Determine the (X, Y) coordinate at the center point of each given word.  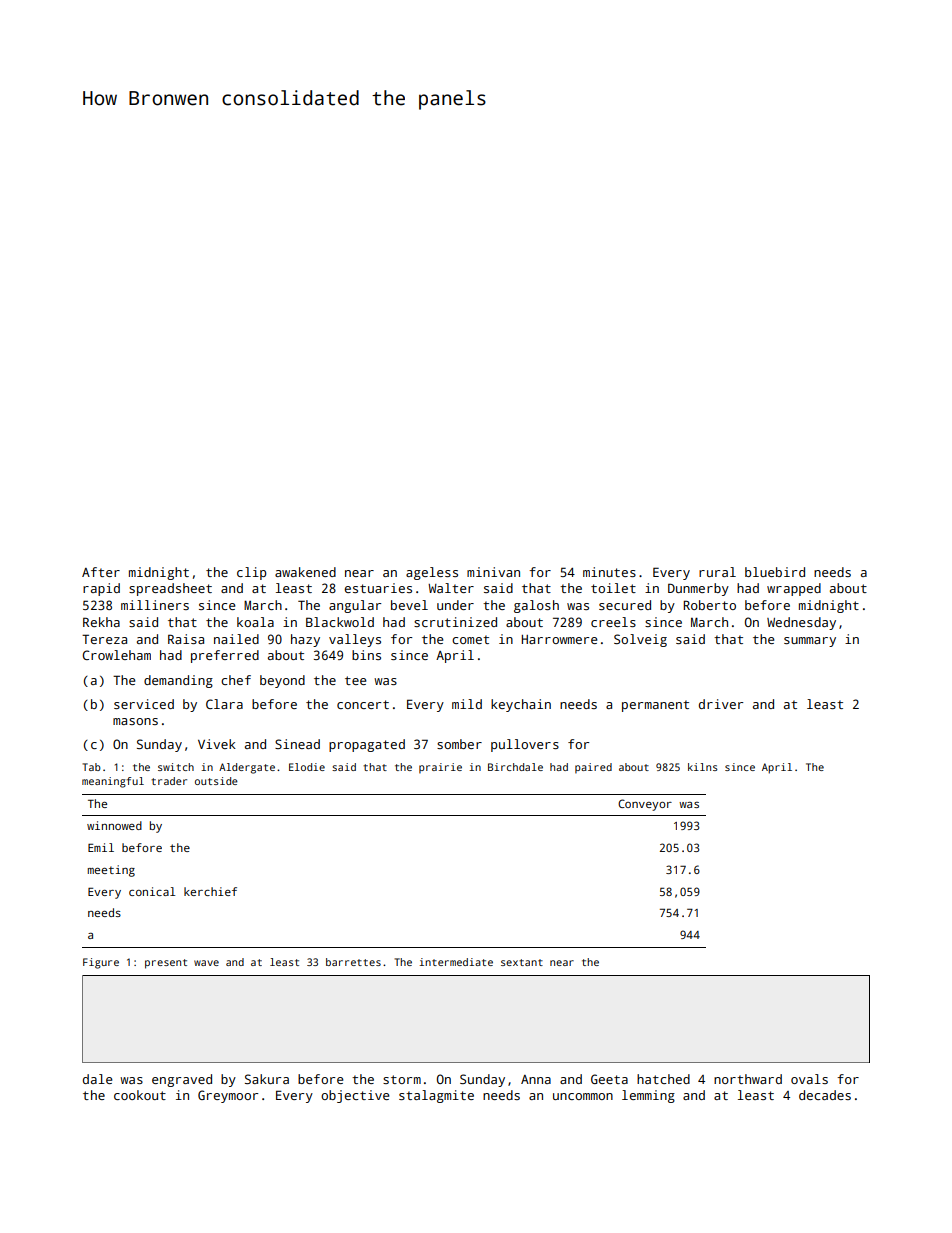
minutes (609, 572)
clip (252, 573)
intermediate (456, 962)
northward (748, 1079)
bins (366, 655)
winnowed (114, 825)
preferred (225, 656)
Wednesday (801, 623)
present (166, 964)
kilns (703, 767)
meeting (111, 871)
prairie (440, 768)
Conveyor (645, 805)
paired (593, 768)
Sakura (267, 1079)
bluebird (775, 572)
